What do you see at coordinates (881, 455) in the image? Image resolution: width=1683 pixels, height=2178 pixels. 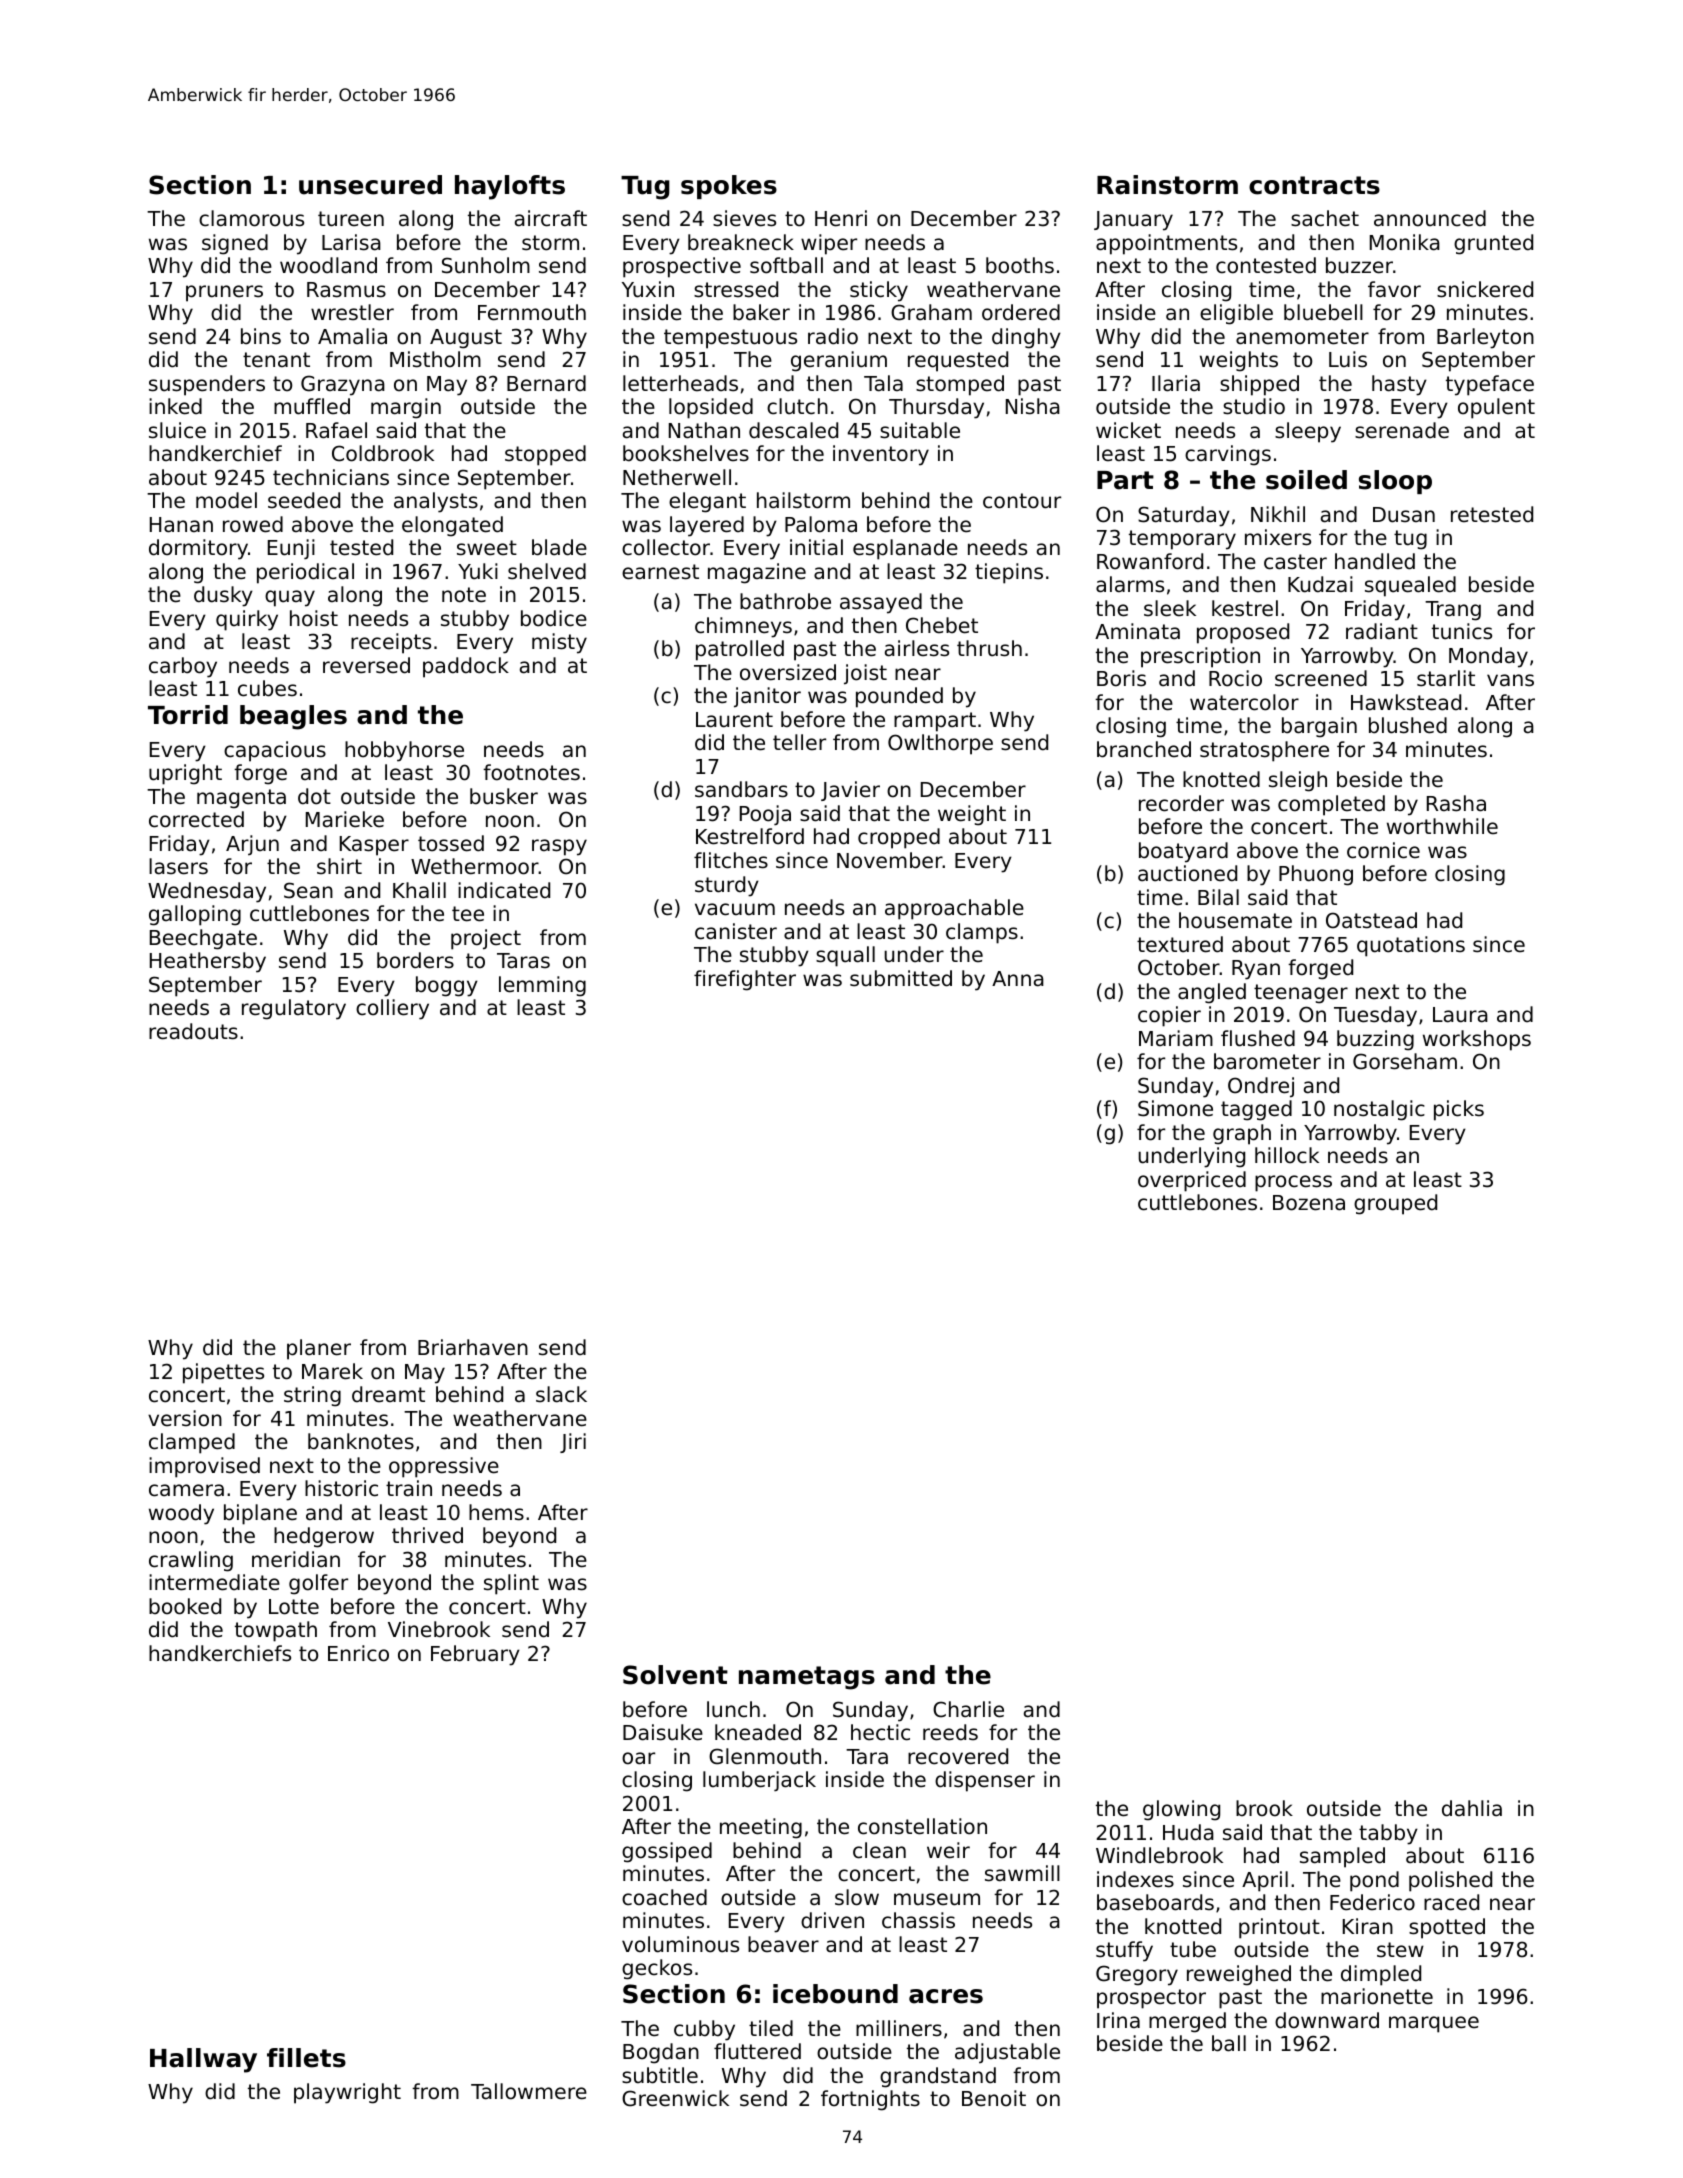 I see `inventory` at bounding box center [881, 455].
